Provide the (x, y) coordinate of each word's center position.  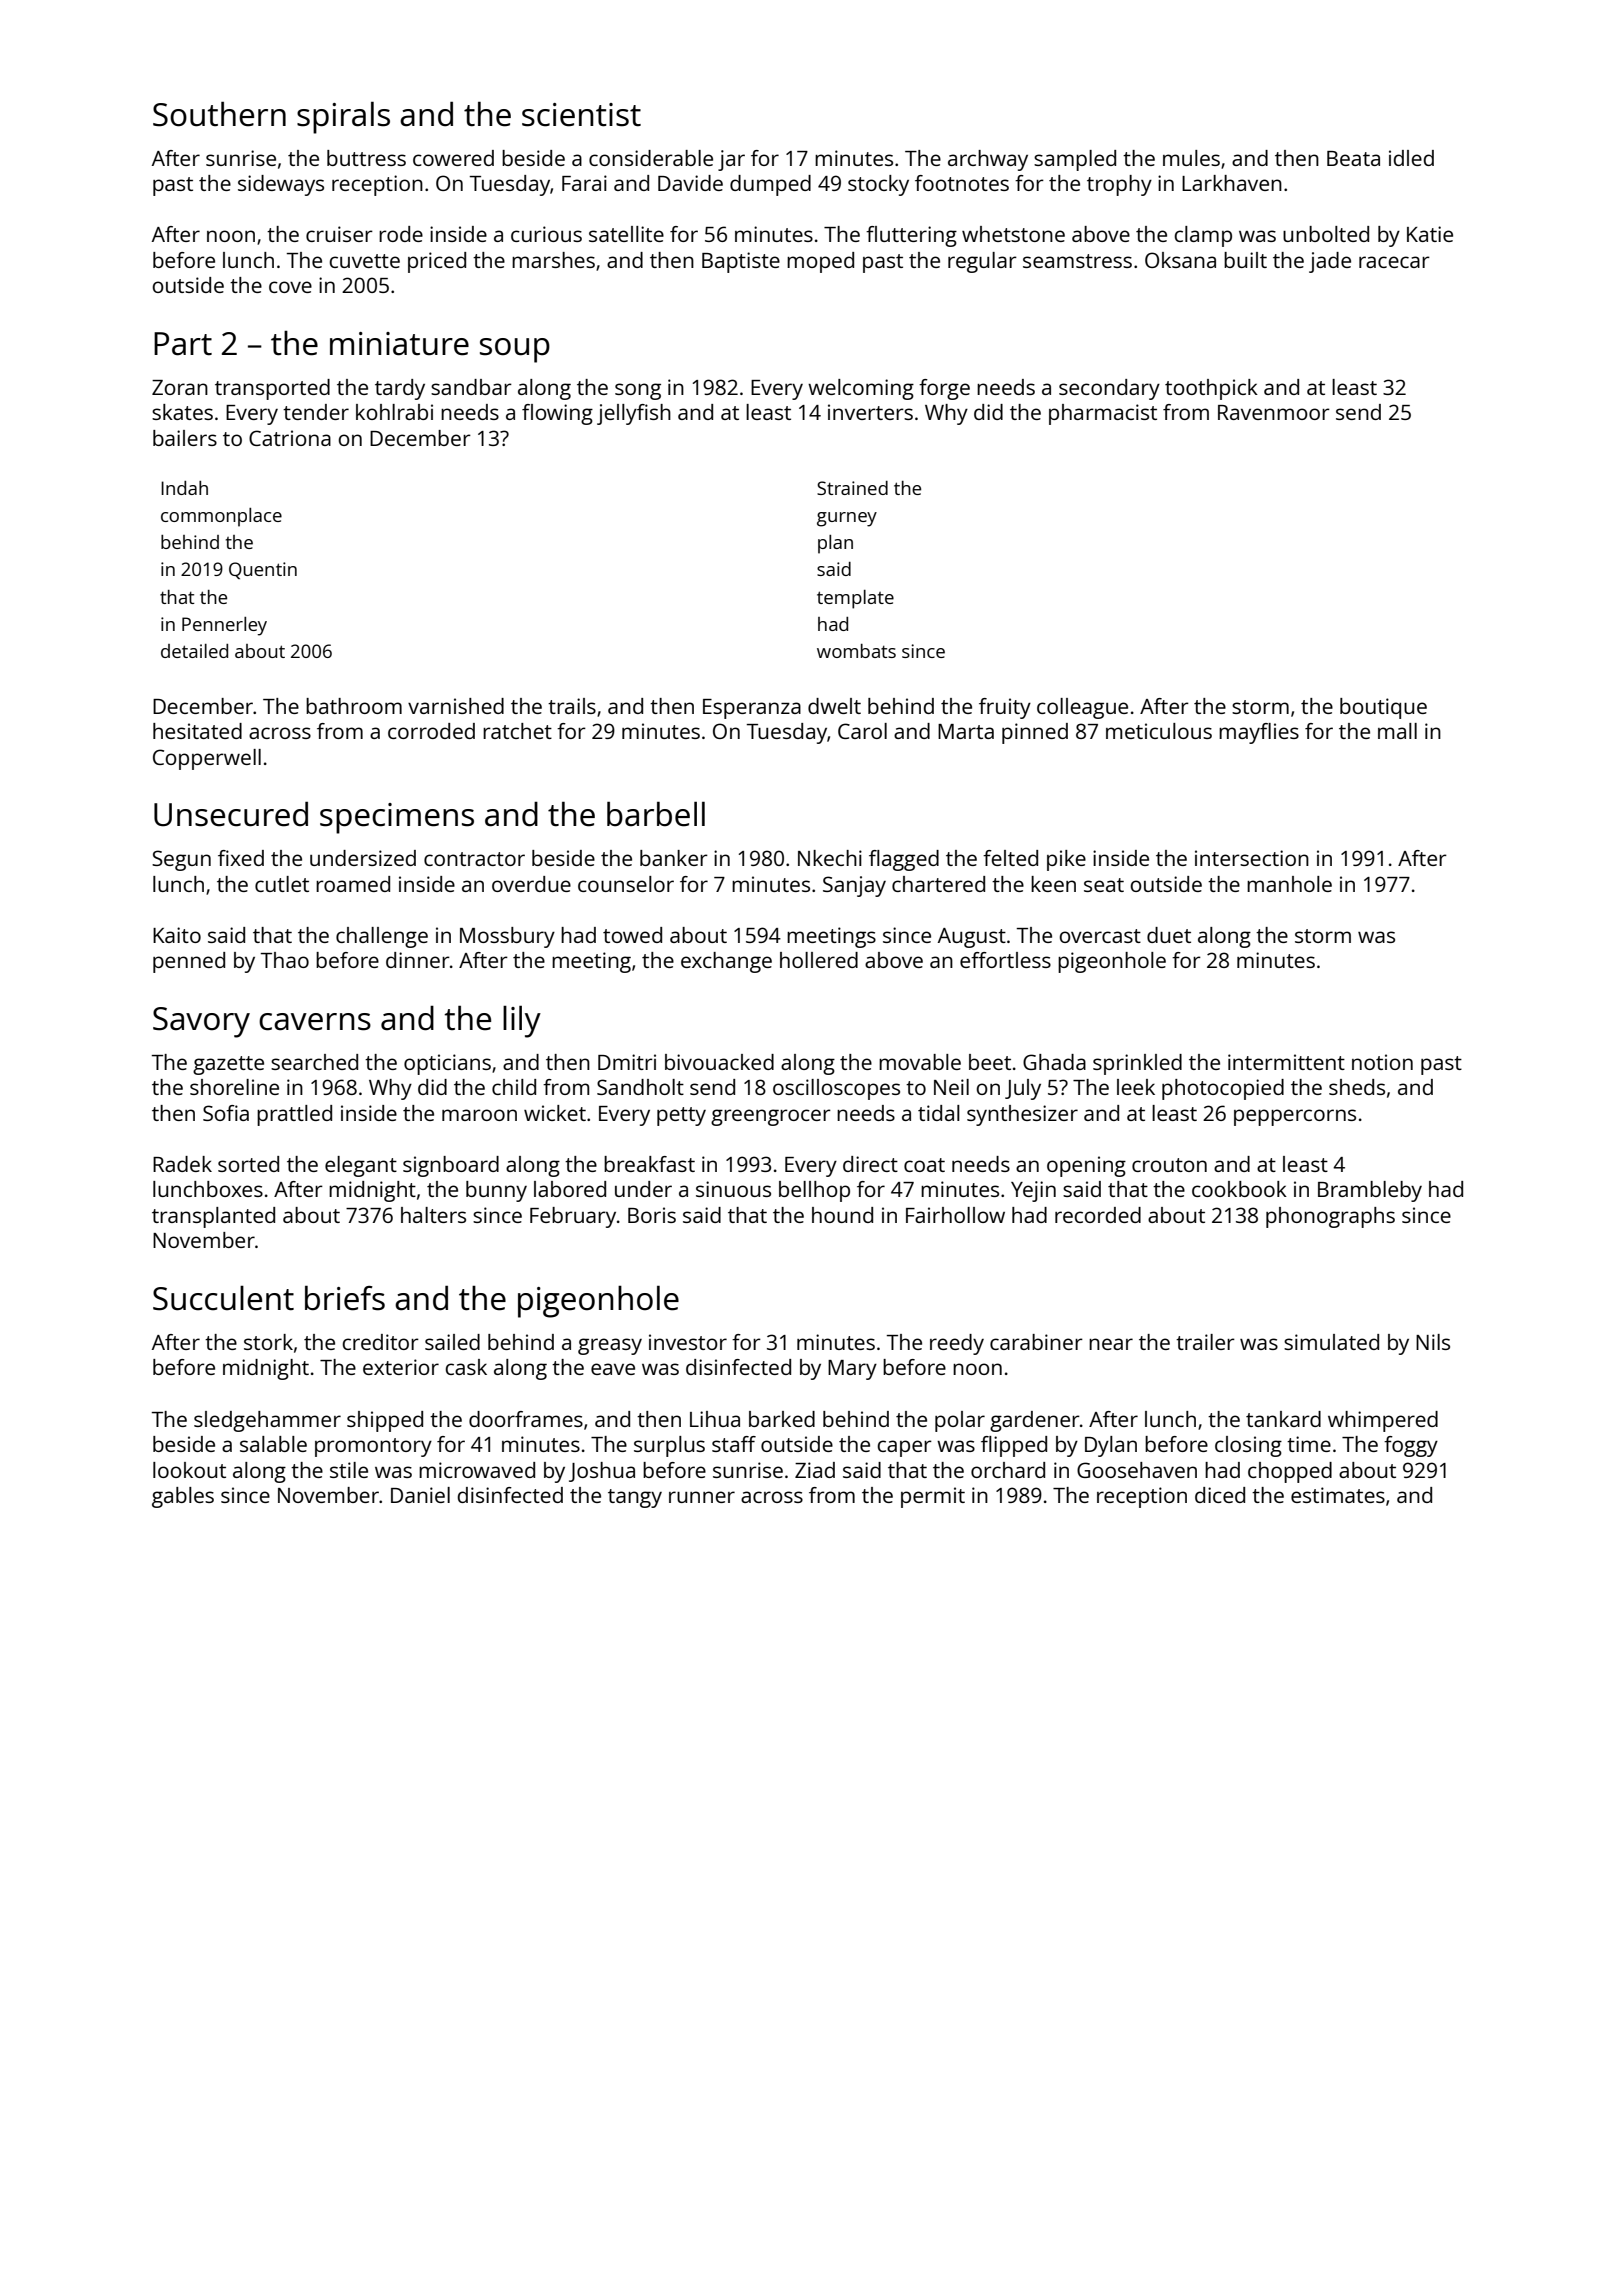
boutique (1383, 708)
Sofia (226, 1113)
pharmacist (1103, 414)
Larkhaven (1232, 183)
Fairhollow (955, 1215)
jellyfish (634, 414)
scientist (581, 115)
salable (273, 1444)
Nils (1433, 1342)
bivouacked (719, 1062)
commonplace (221, 517)
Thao (285, 960)
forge (944, 389)
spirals (343, 118)
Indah (184, 488)
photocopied (1223, 1089)
